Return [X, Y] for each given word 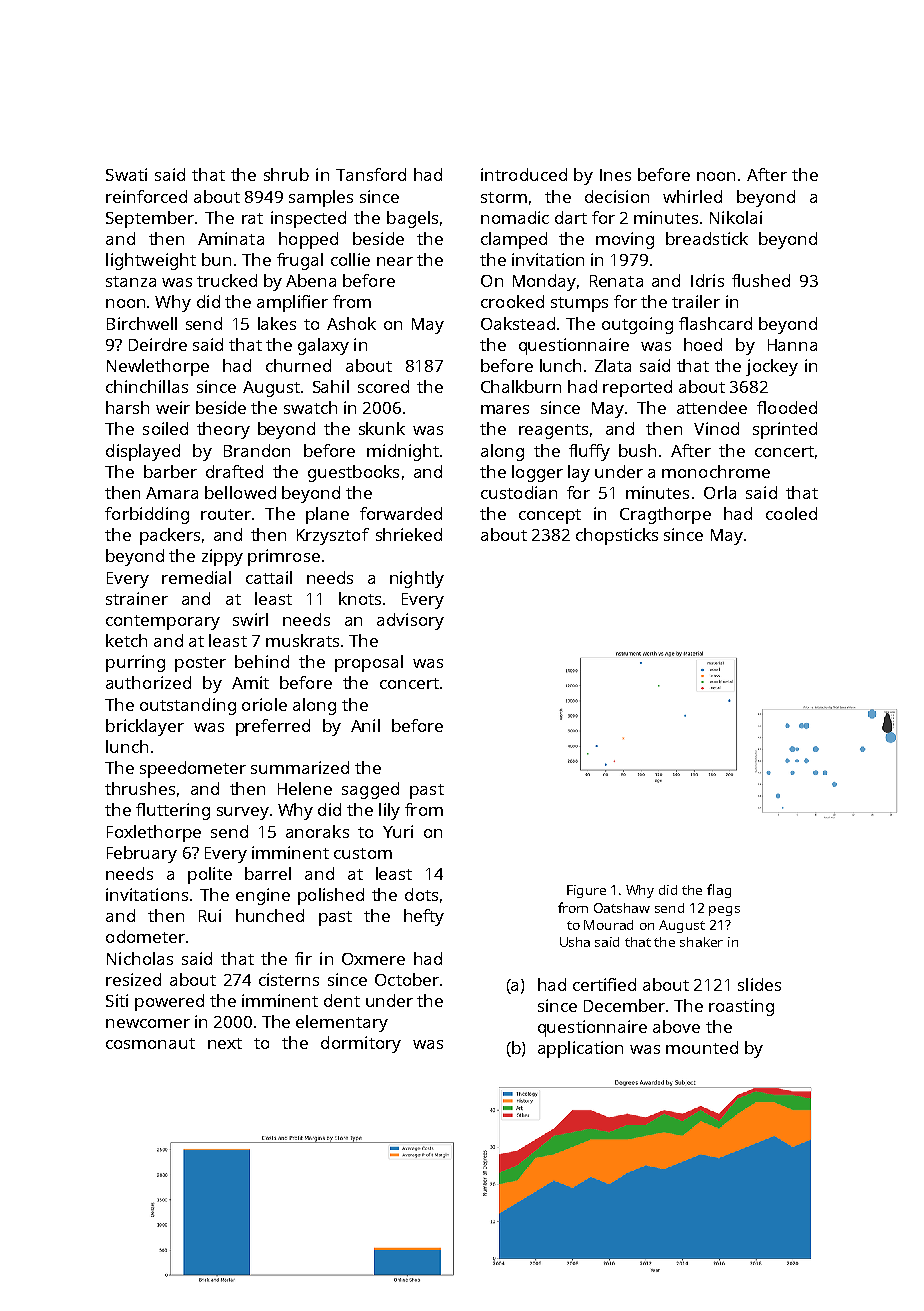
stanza [131, 281]
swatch [310, 407]
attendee [712, 407]
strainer [137, 598]
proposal [369, 663]
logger [537, 473]
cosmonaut [150, 1043]
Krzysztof [333, 536]
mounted [702, 1047]
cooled [791, 513]
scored [383, 386]
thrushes [140, 788]
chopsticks [617, 536]
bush [637, 450]
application [580, 1049]
